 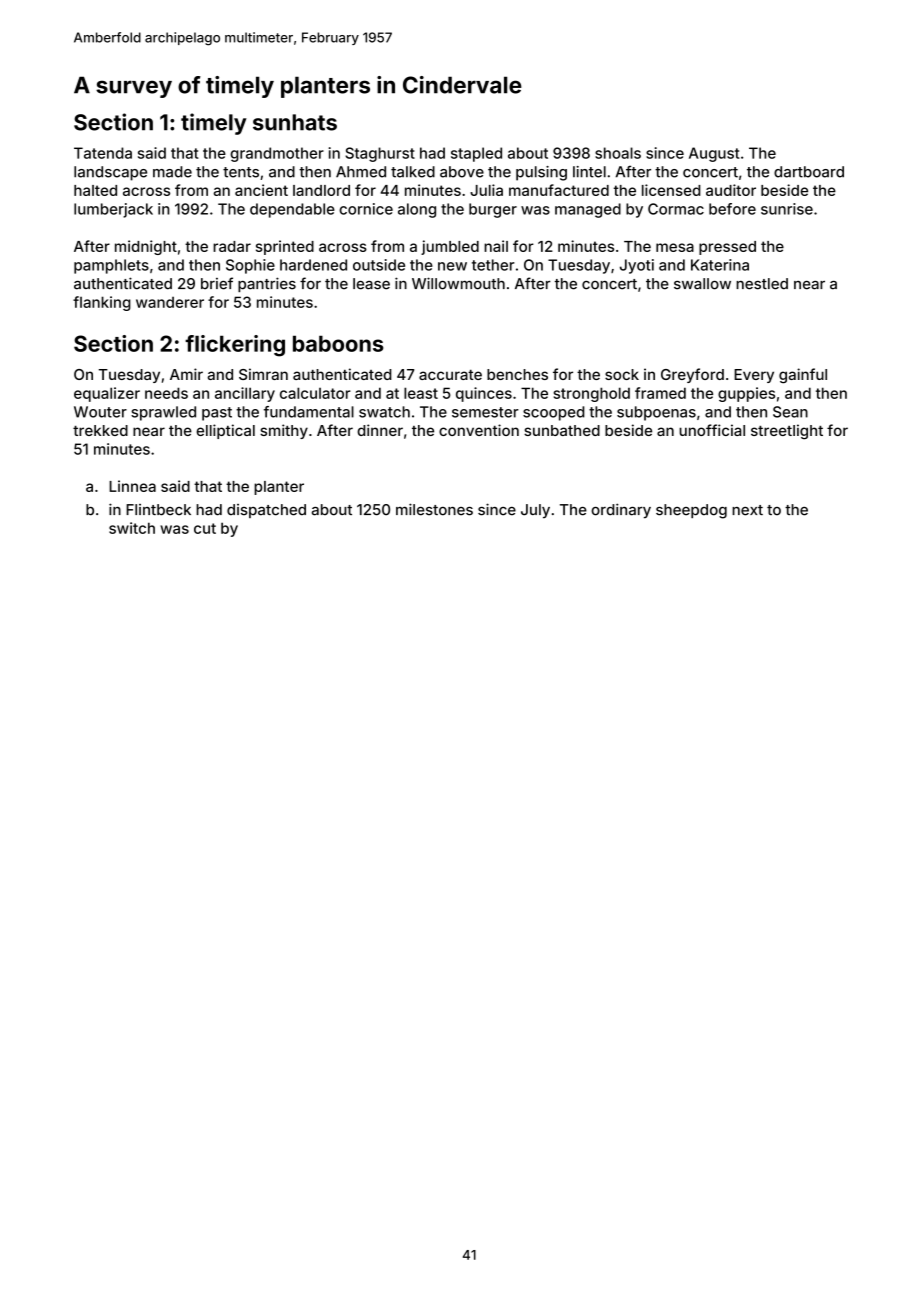 I want to click on August, so click(x=714, y=154).
